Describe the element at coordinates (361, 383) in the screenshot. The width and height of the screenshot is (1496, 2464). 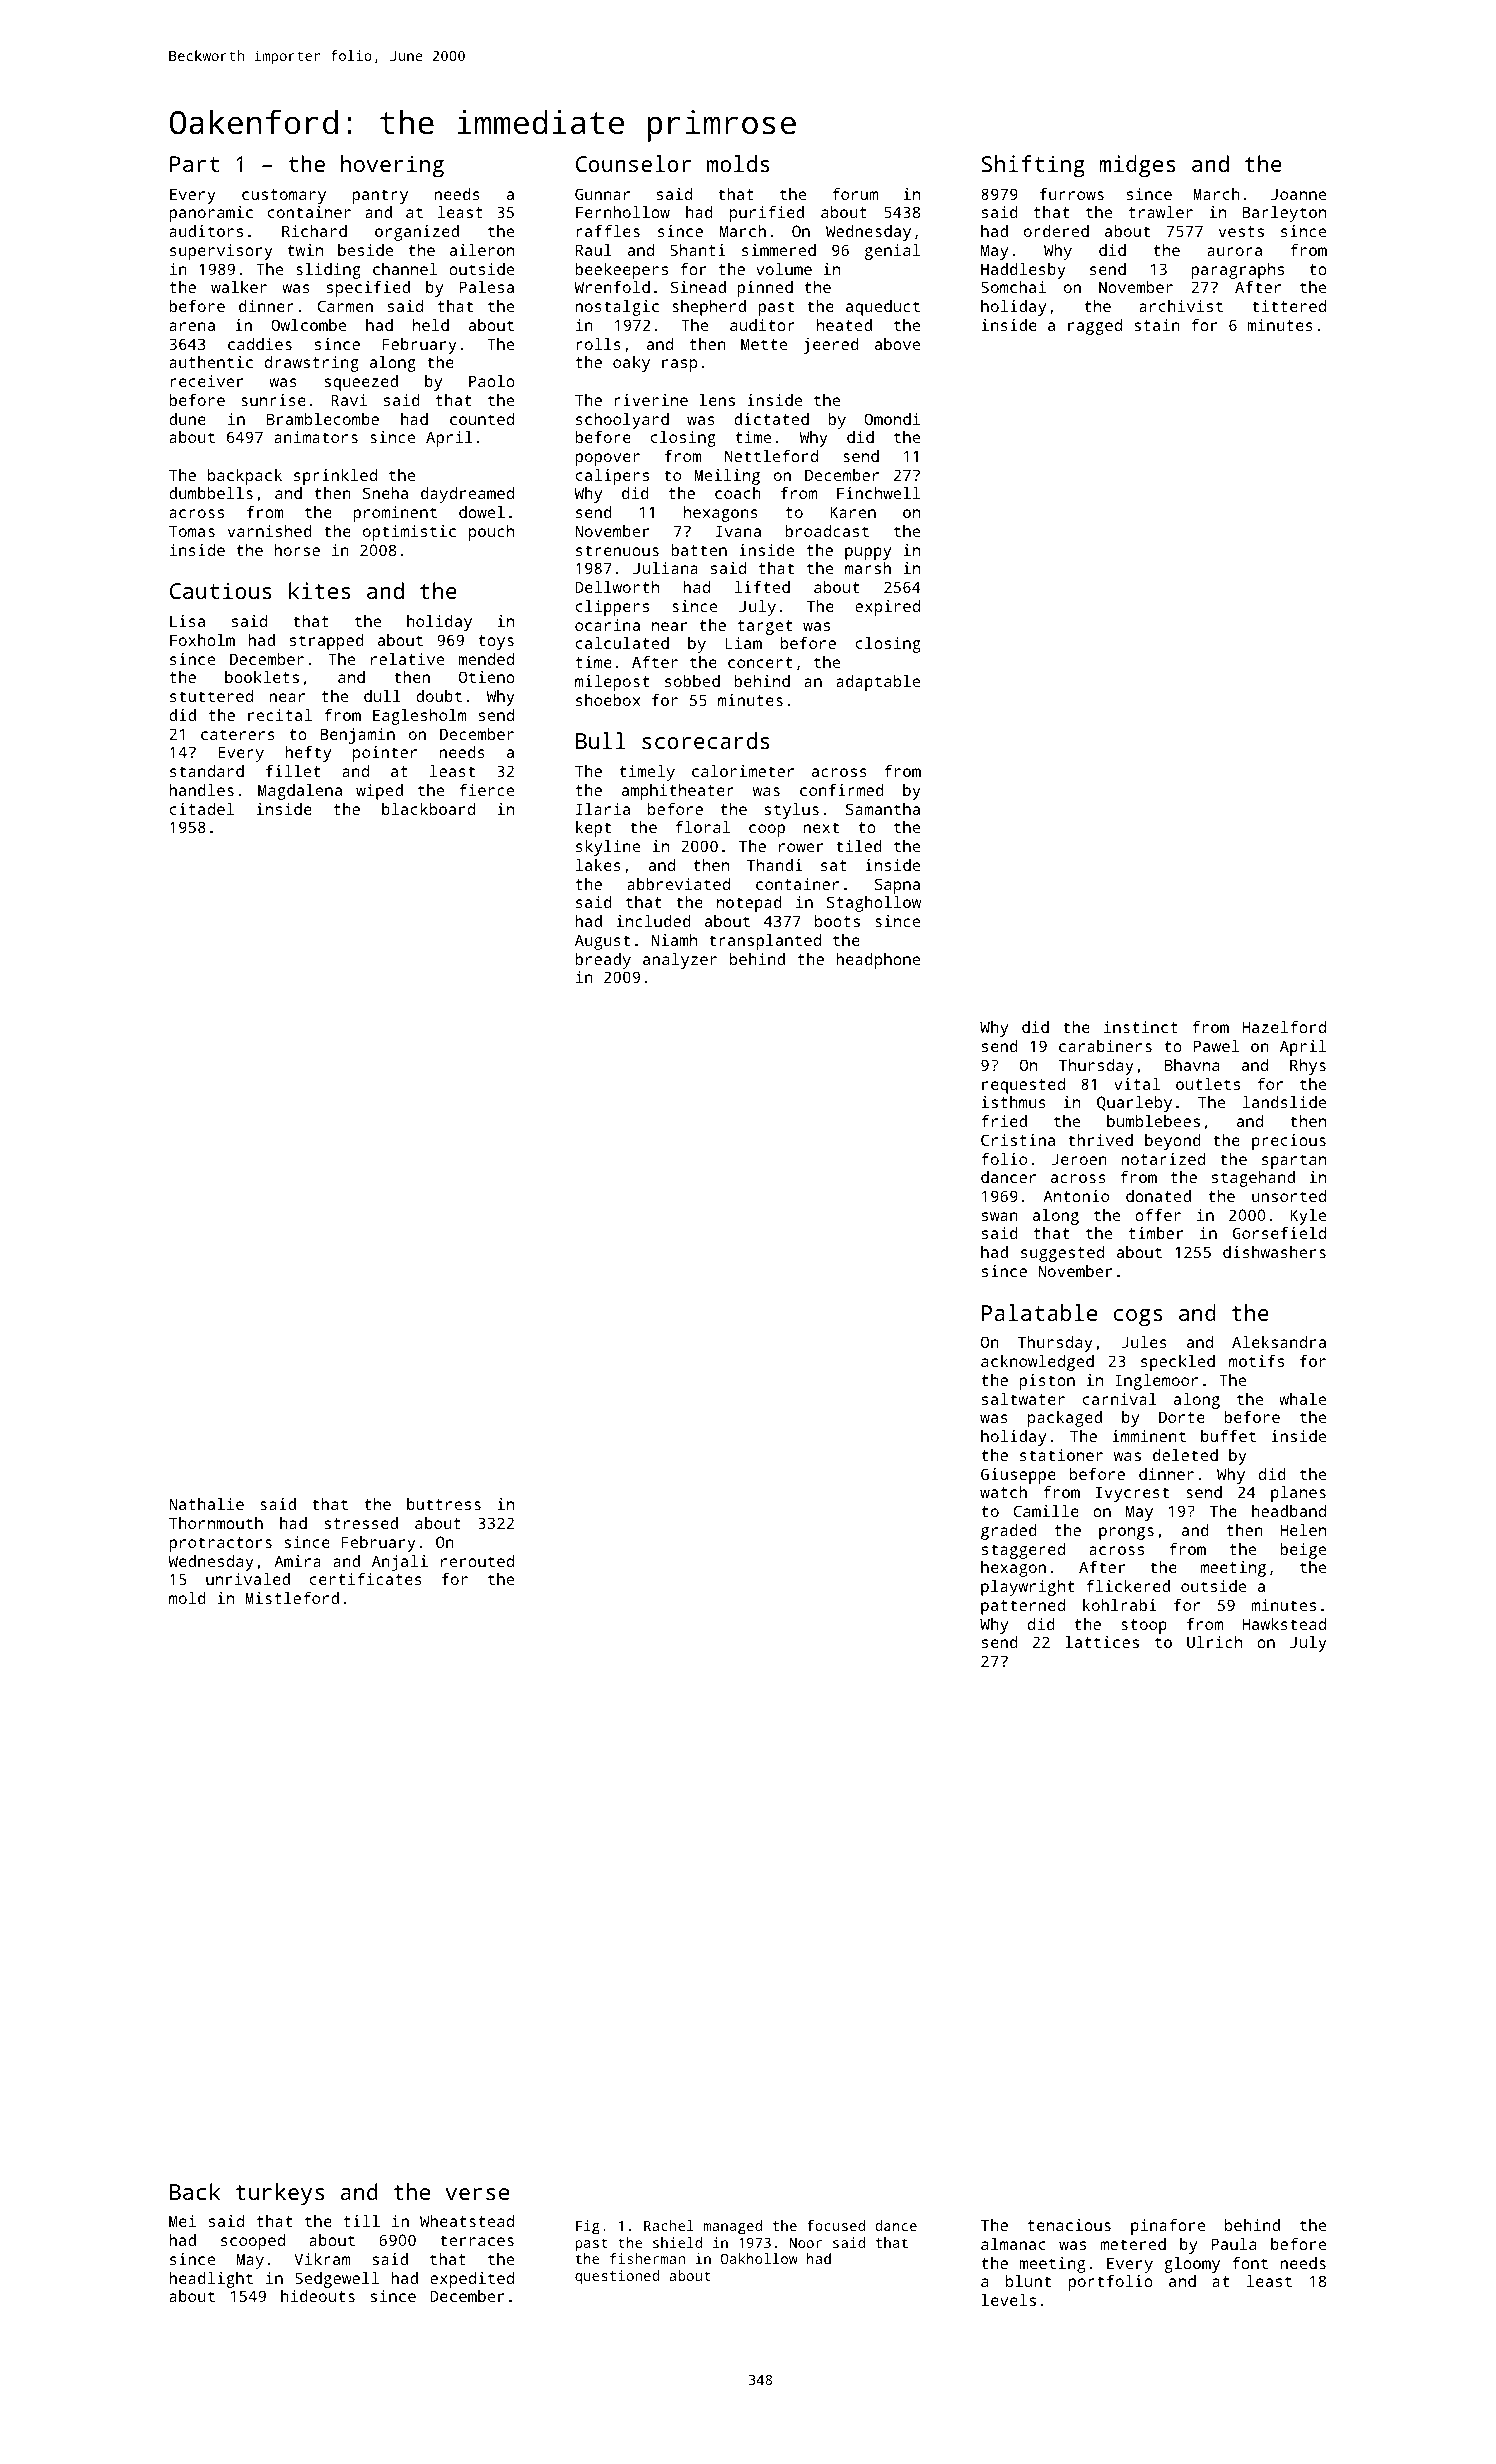
I see `squeezed` at that location.
